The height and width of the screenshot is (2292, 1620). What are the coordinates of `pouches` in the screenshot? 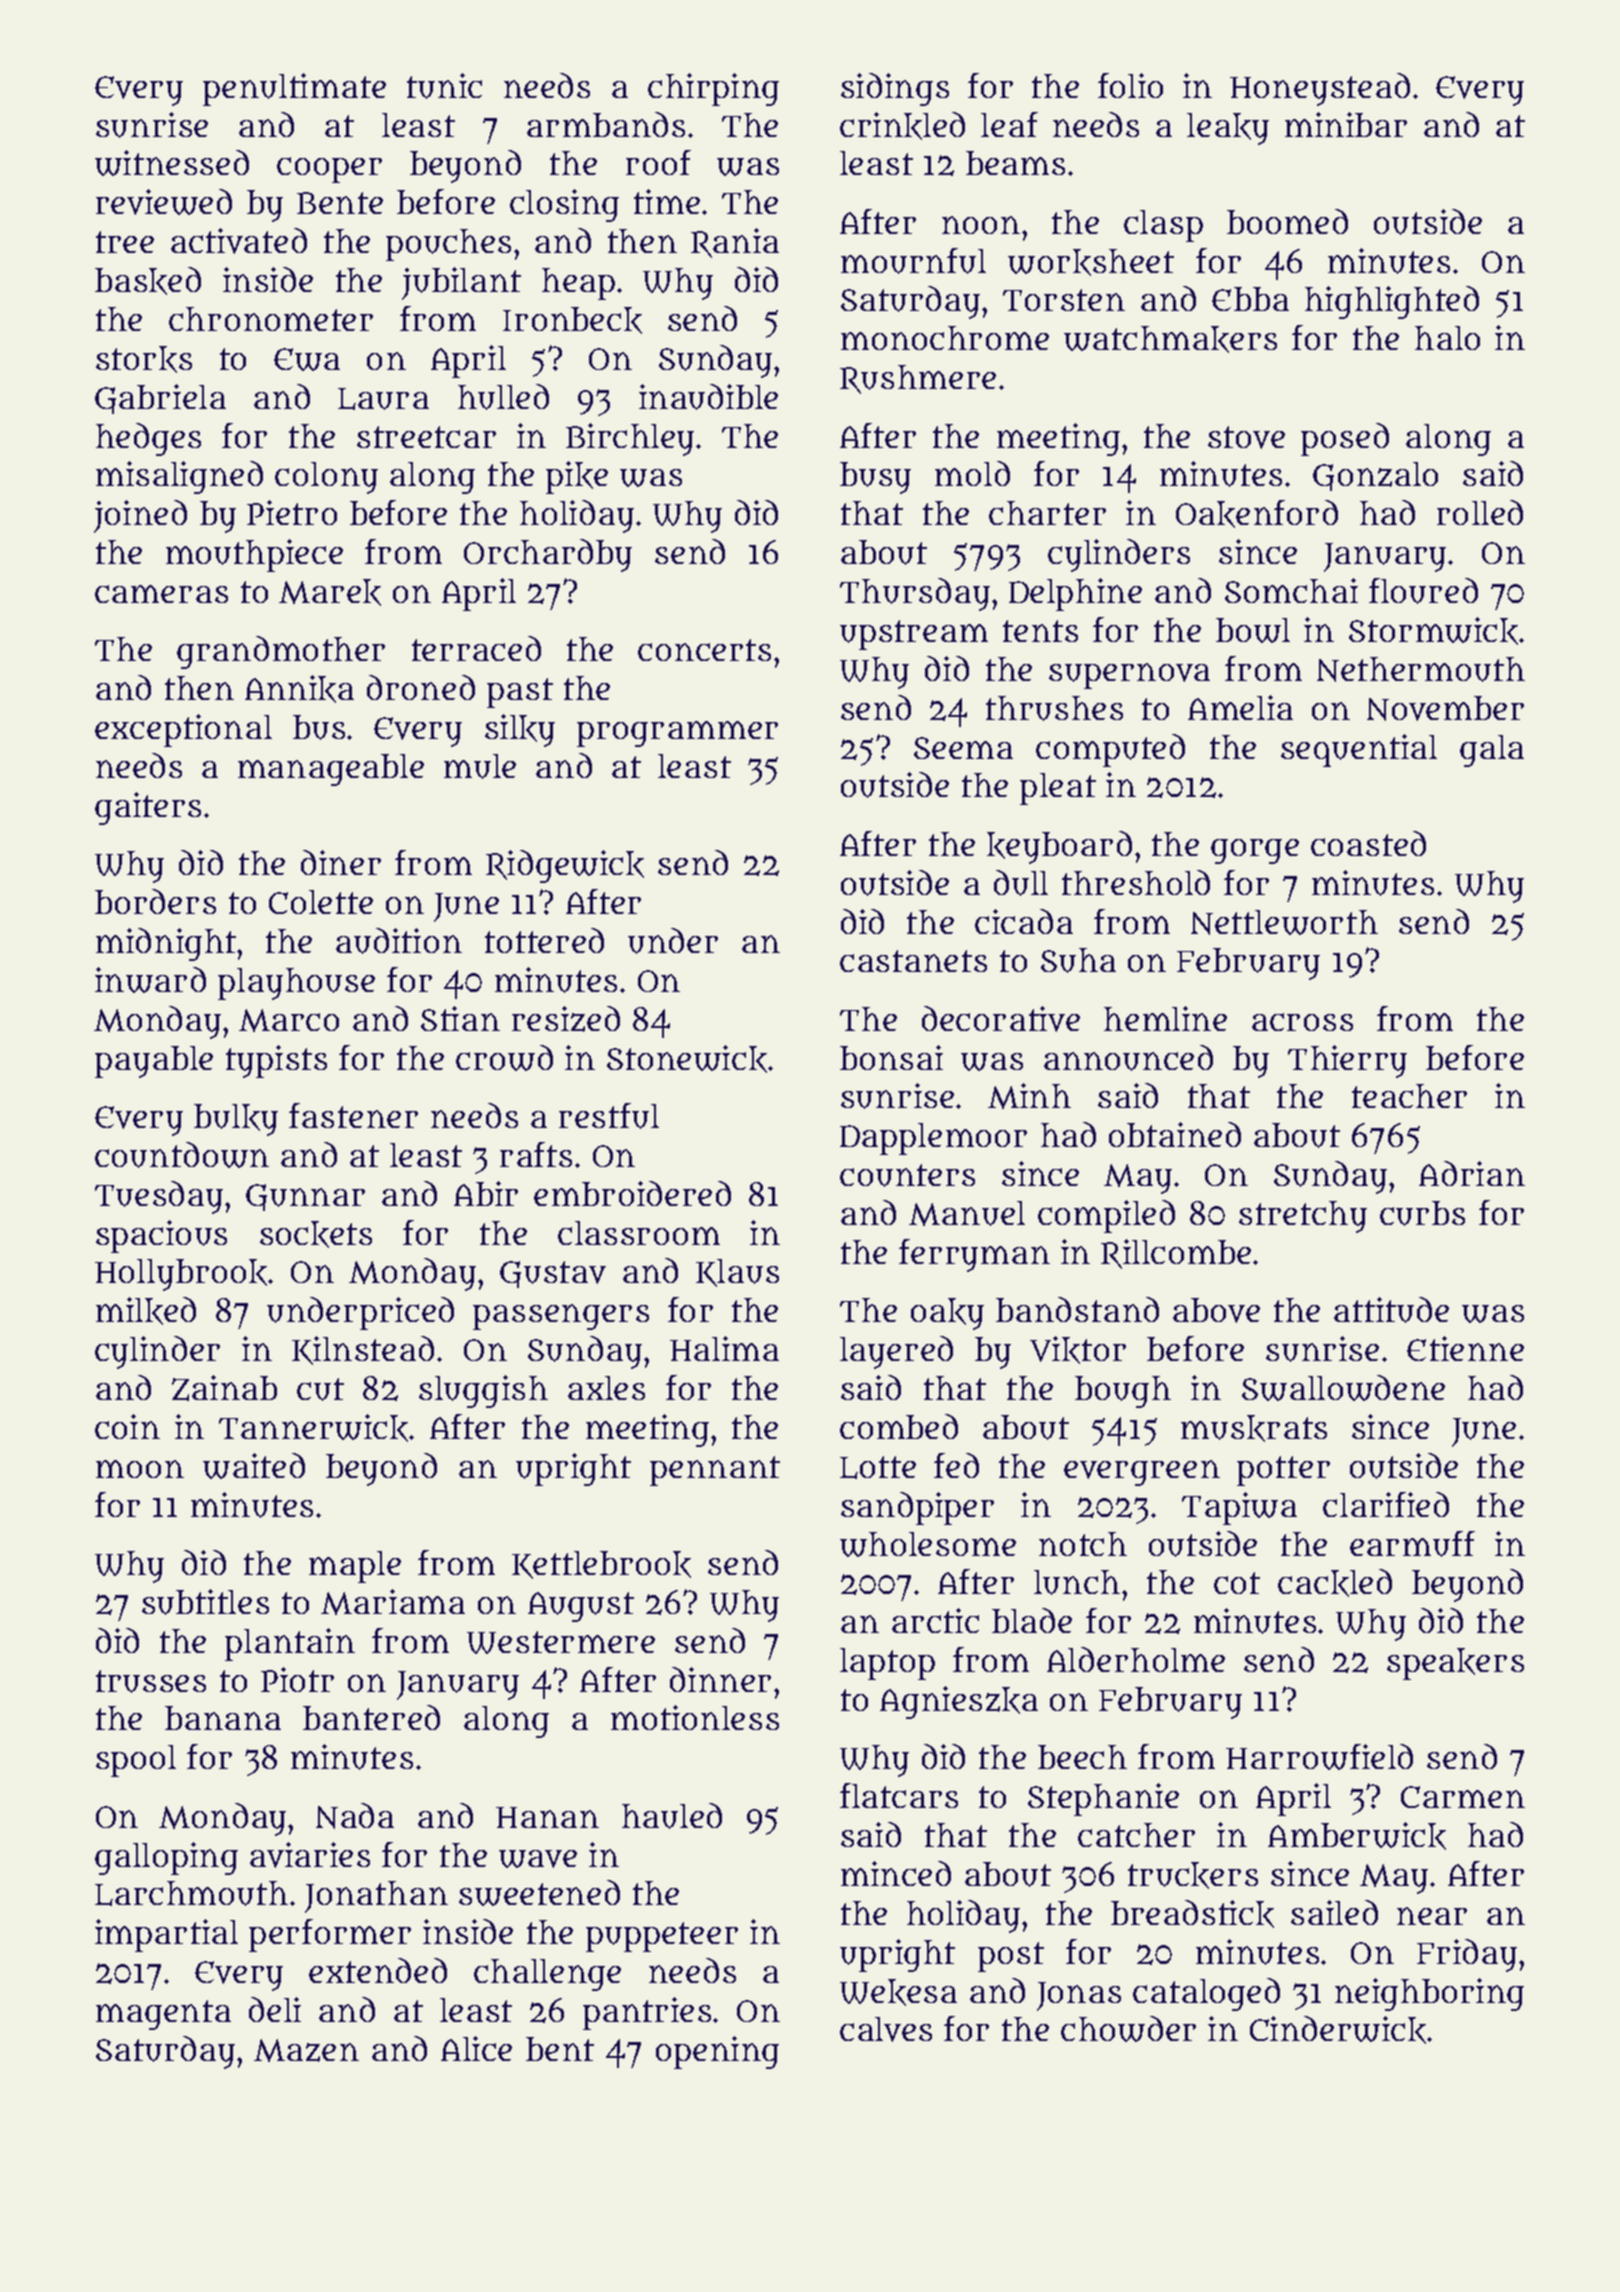 It's located at (448, 245).
